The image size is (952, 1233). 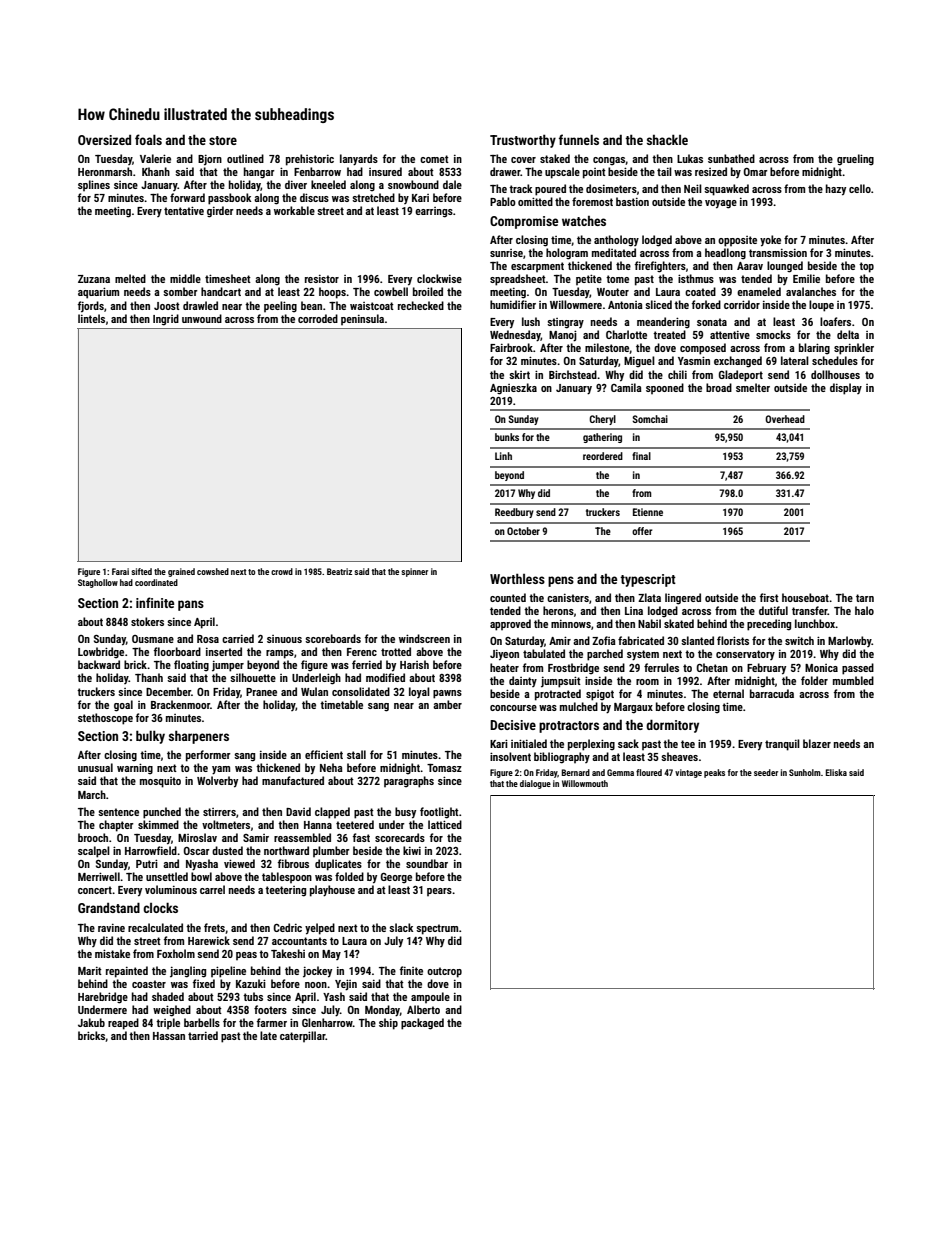 I want to click on Bjorn, so click(x=210, y=160).
